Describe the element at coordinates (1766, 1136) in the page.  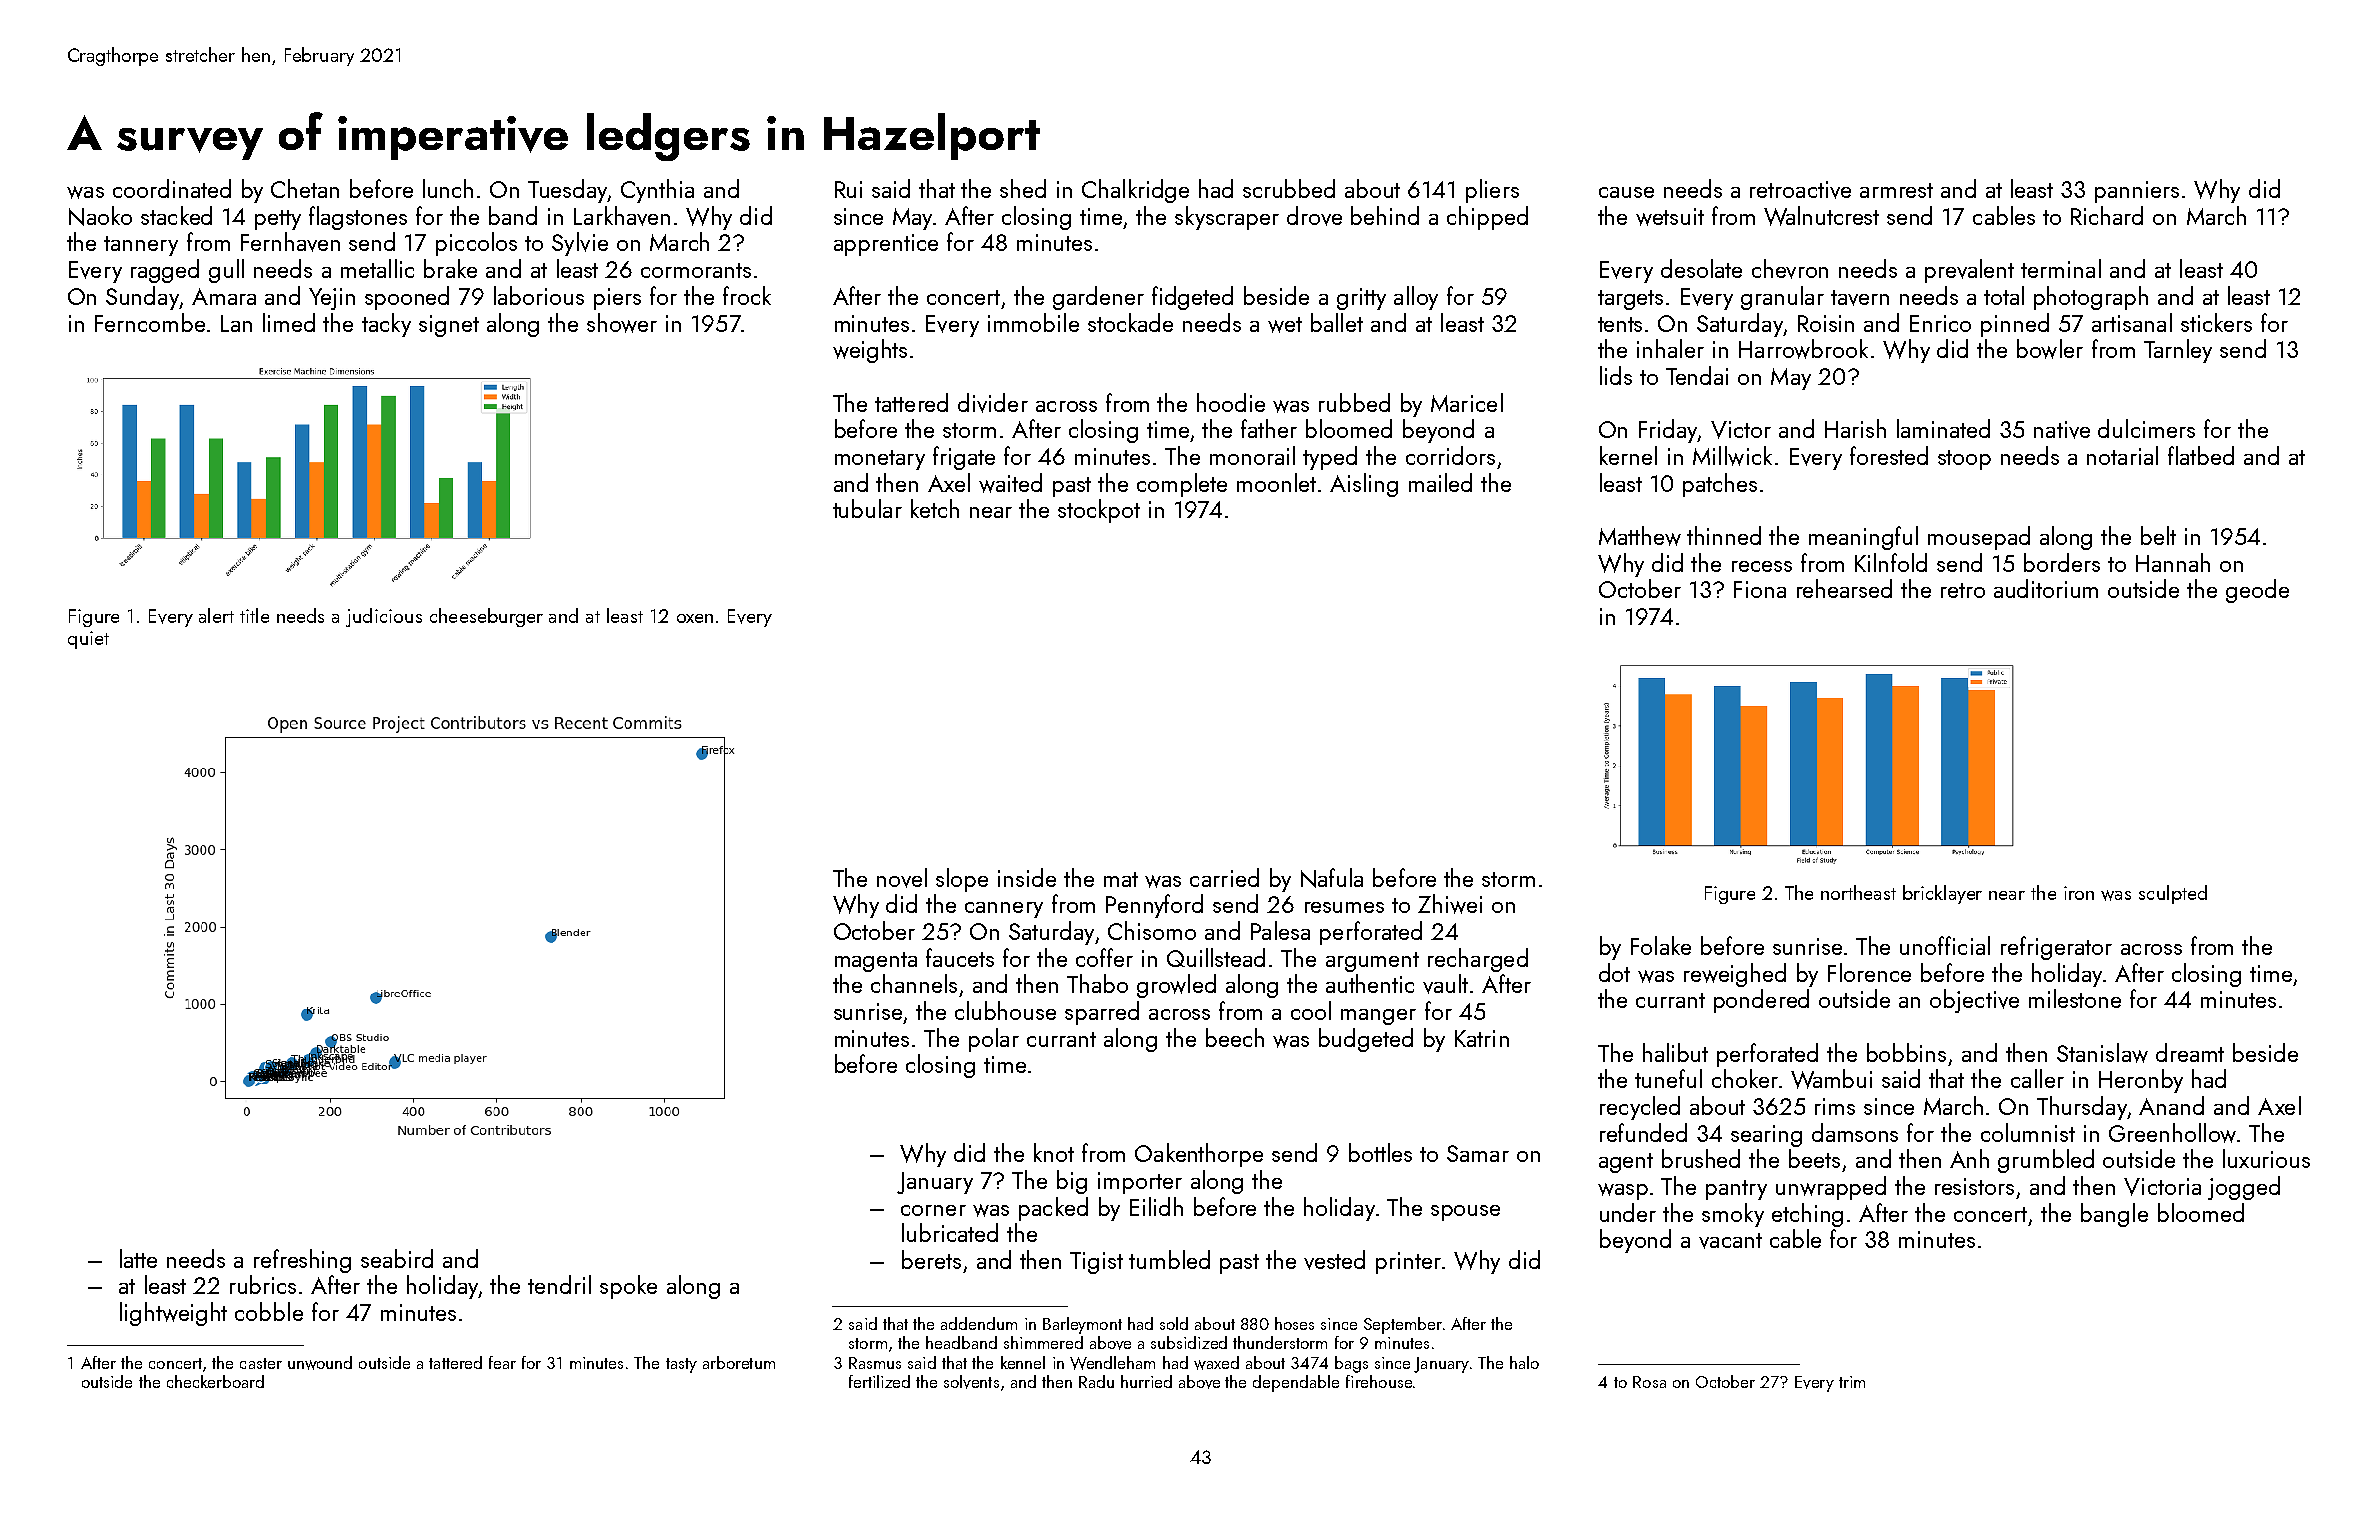
I see `searing` at that location.
